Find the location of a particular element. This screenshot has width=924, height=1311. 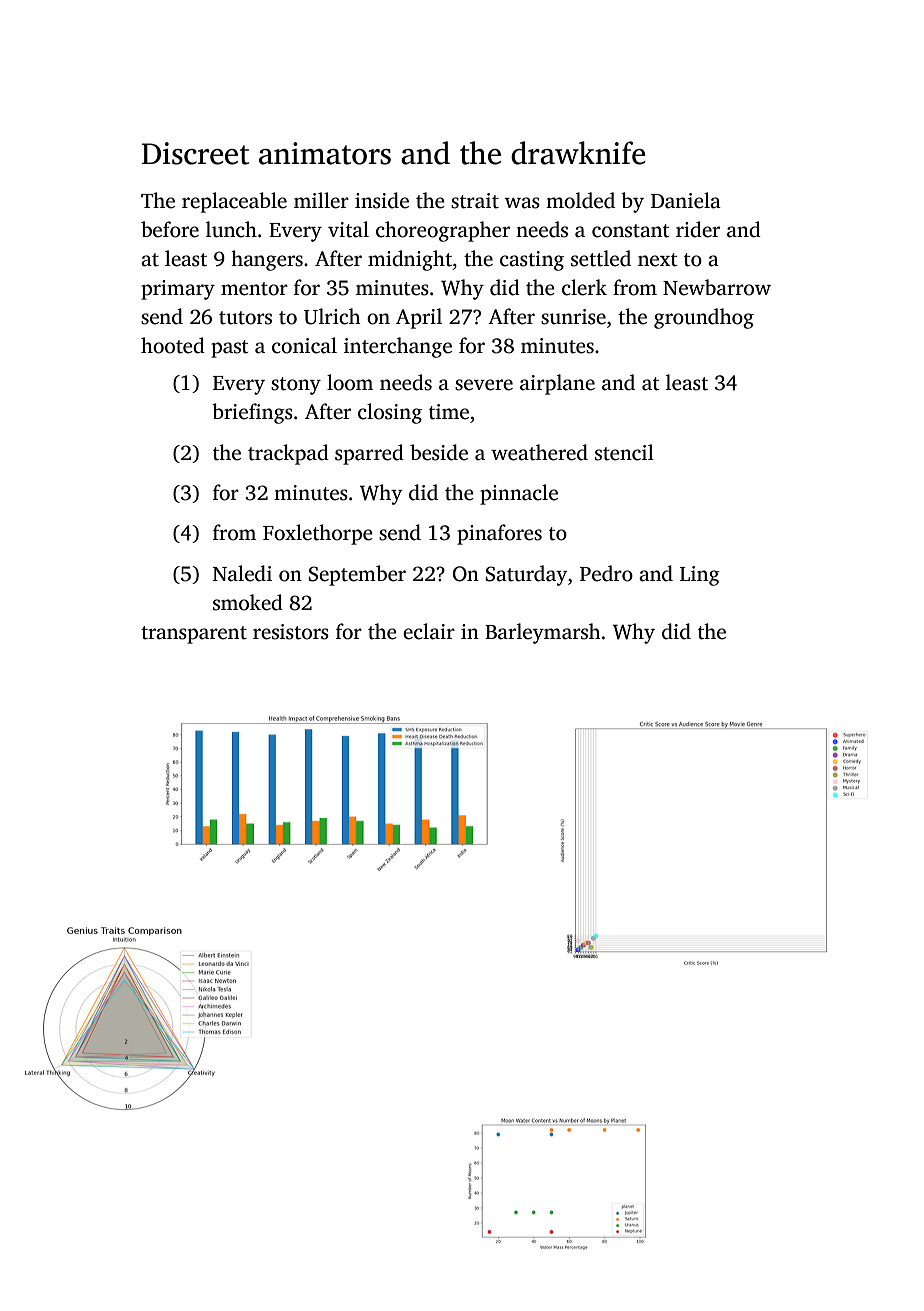

transparent is located at coordinates (194, 635).
